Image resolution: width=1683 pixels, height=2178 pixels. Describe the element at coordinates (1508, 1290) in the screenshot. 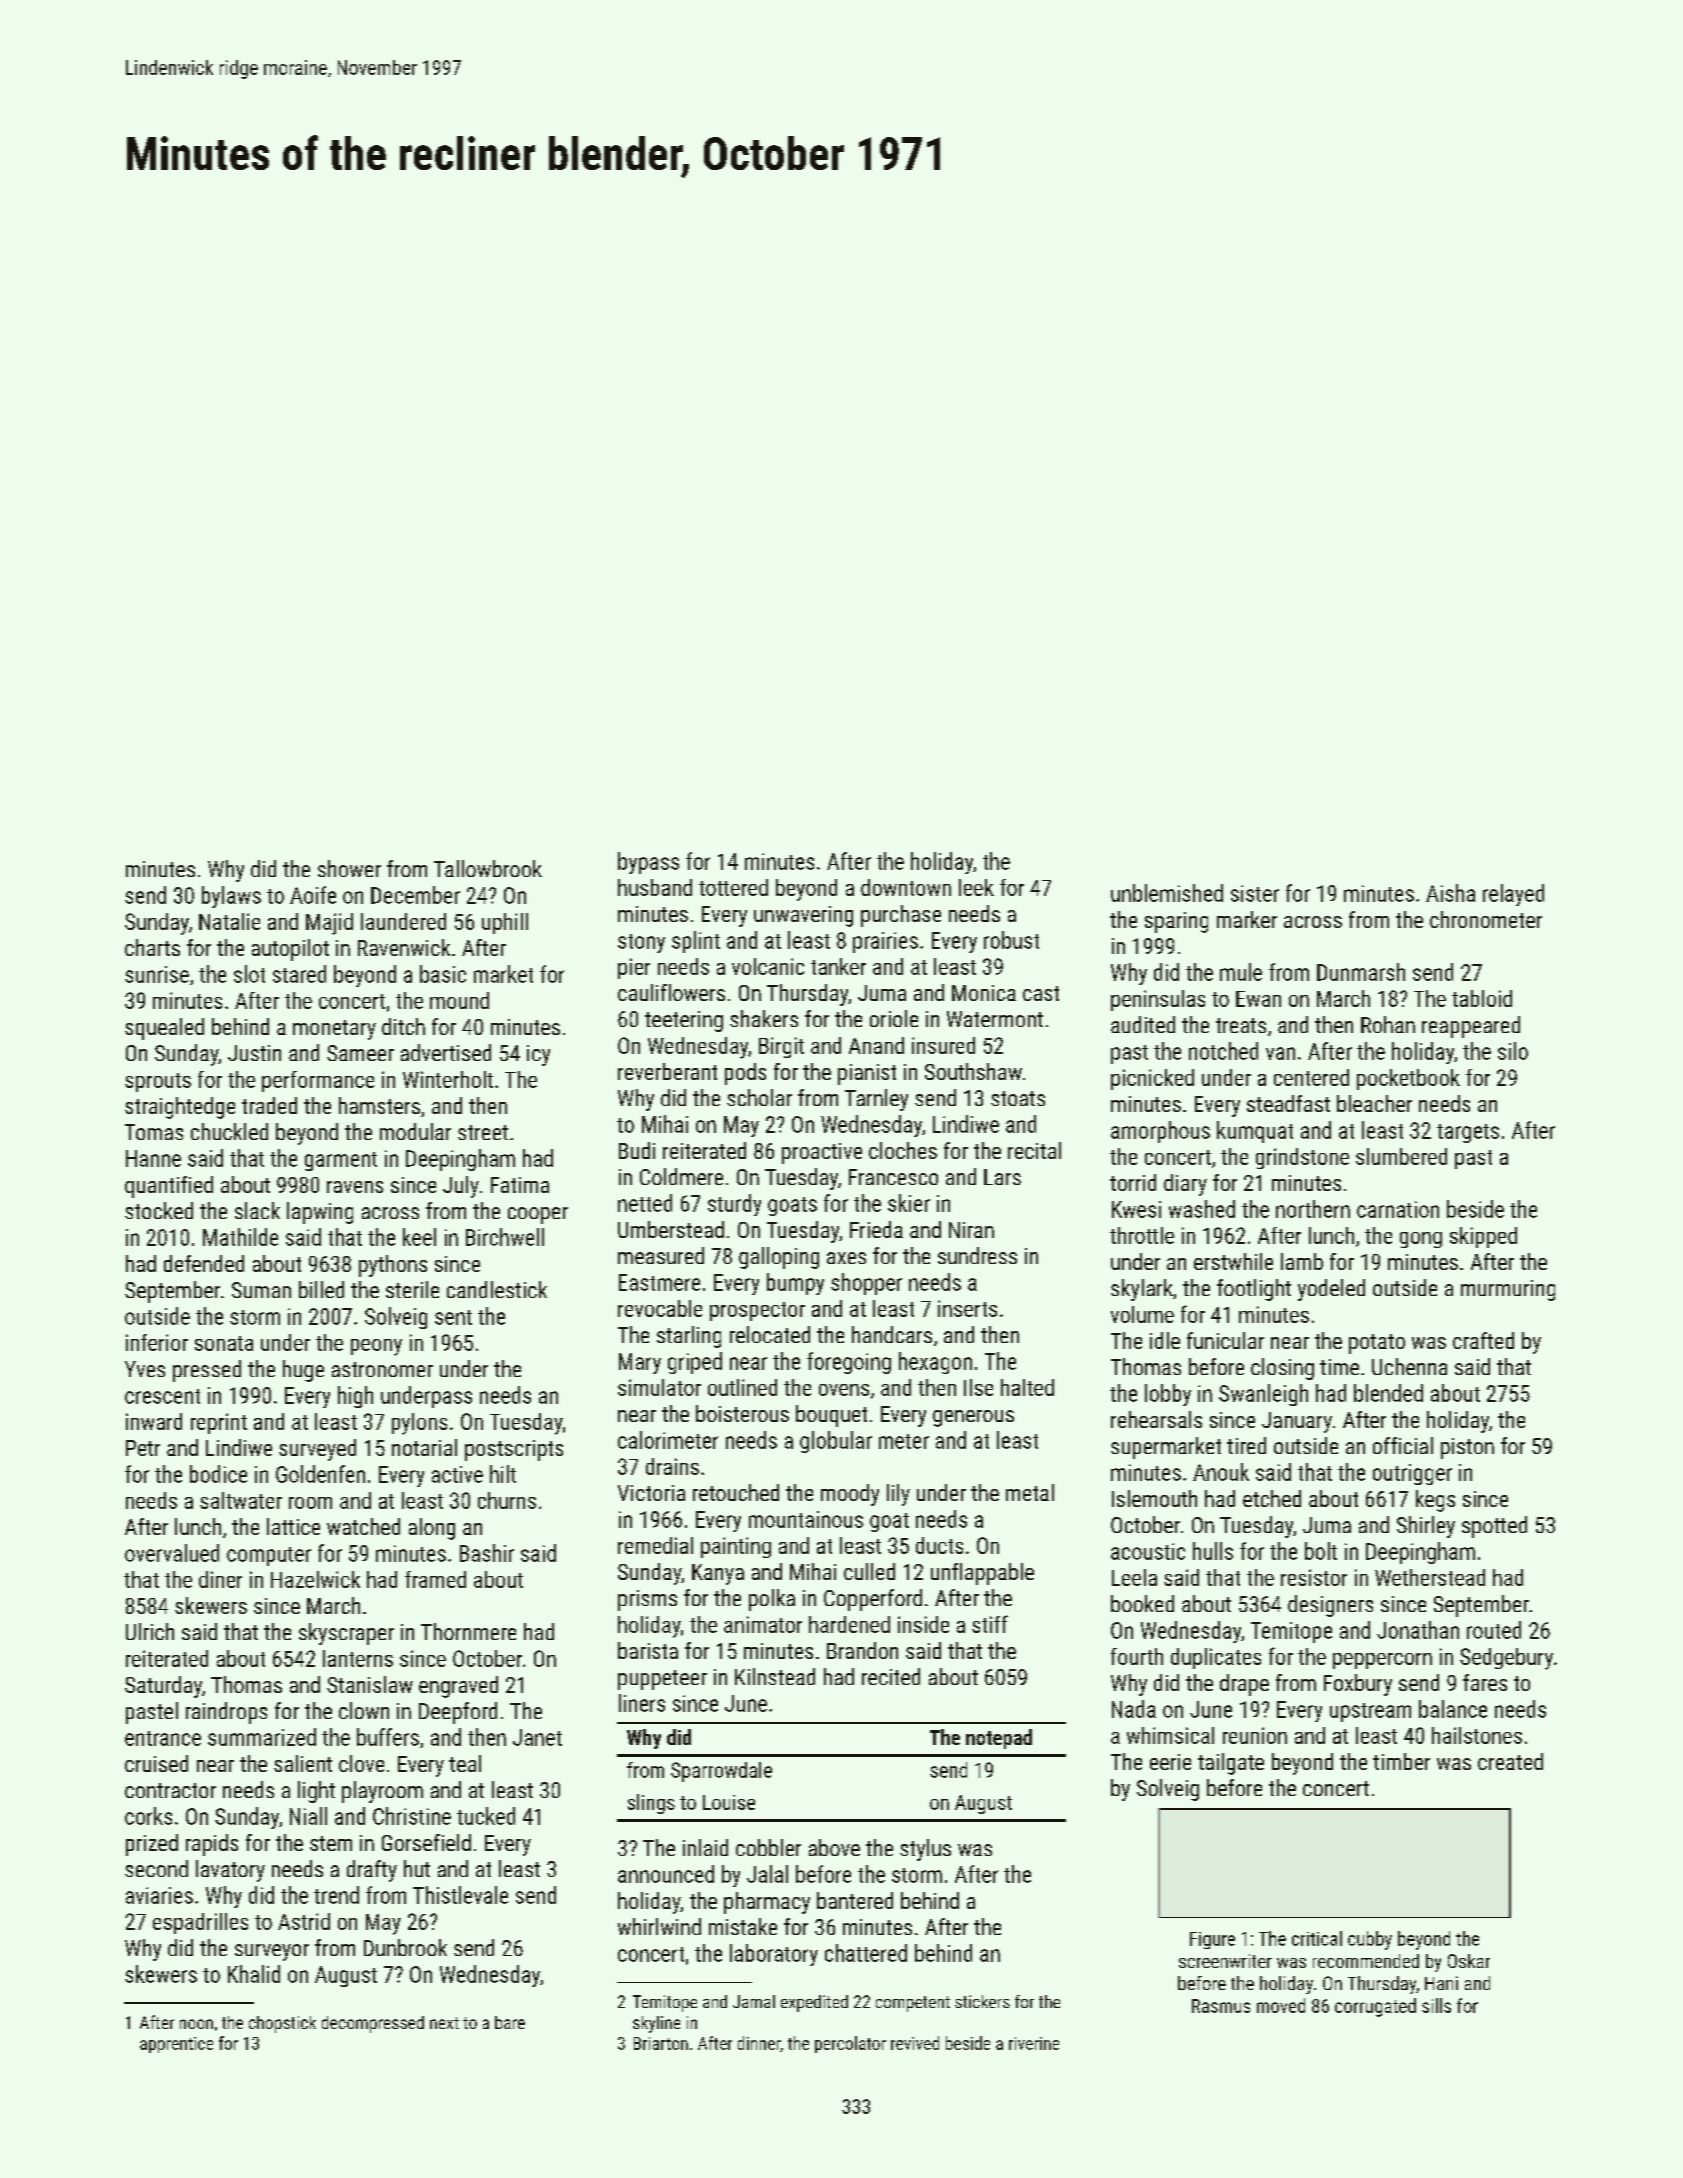

I see `murmuring` at that location.
